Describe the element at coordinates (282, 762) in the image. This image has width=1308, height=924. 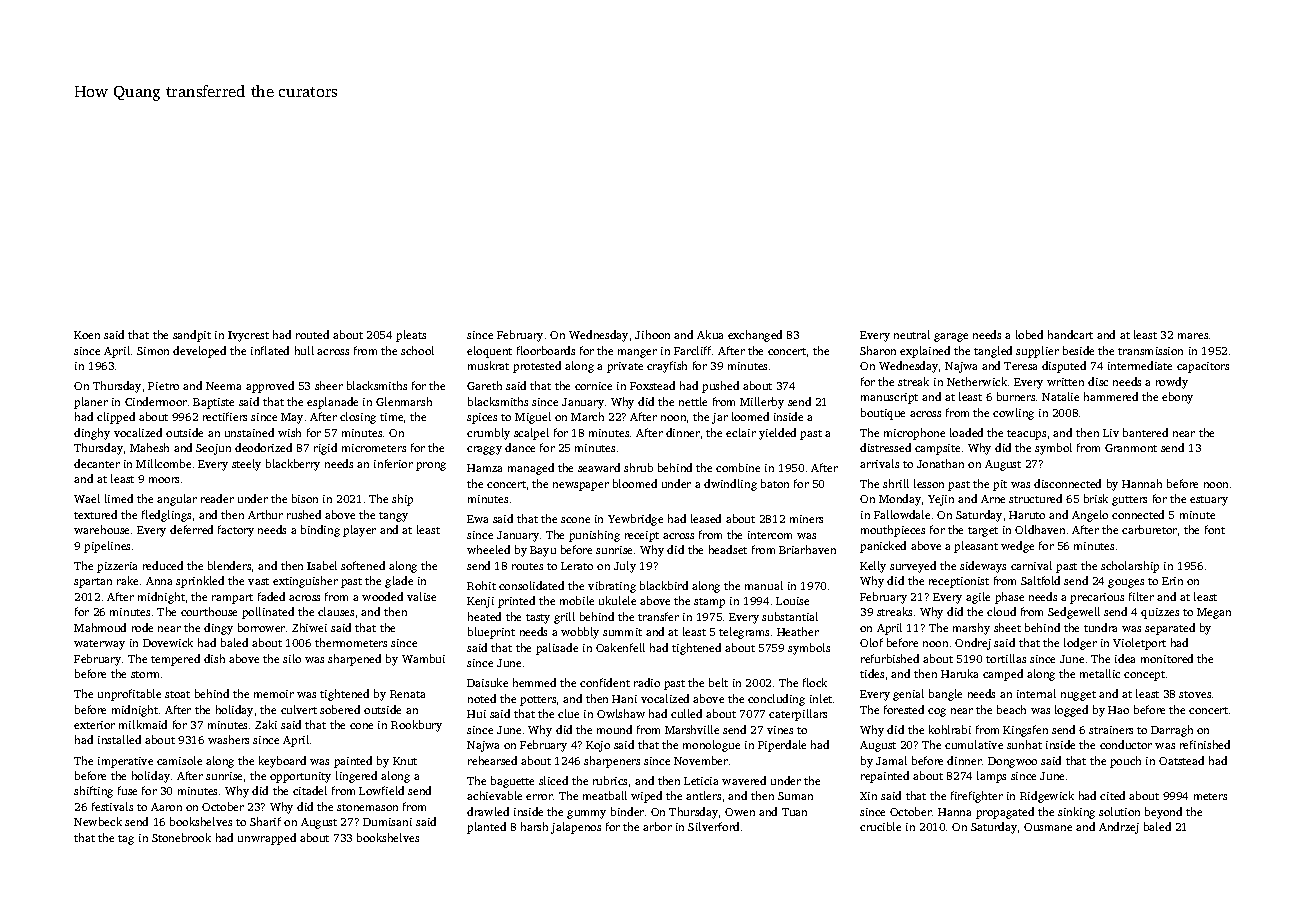
I see `keyboard` at that location.
